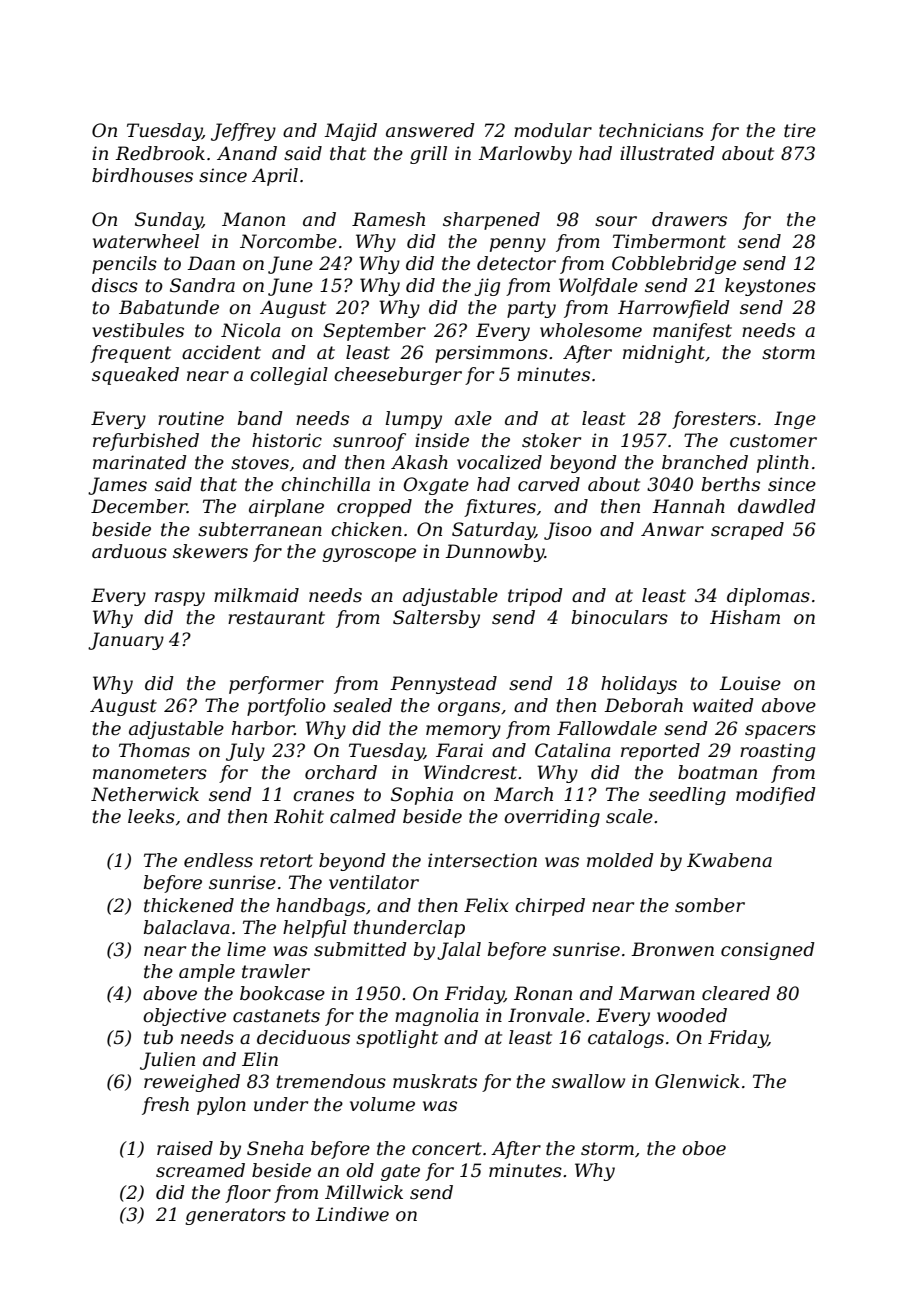  What do you see at coordinates (235, 1216) in the page?
I see `generators` at bounding box center [235, 1216].
